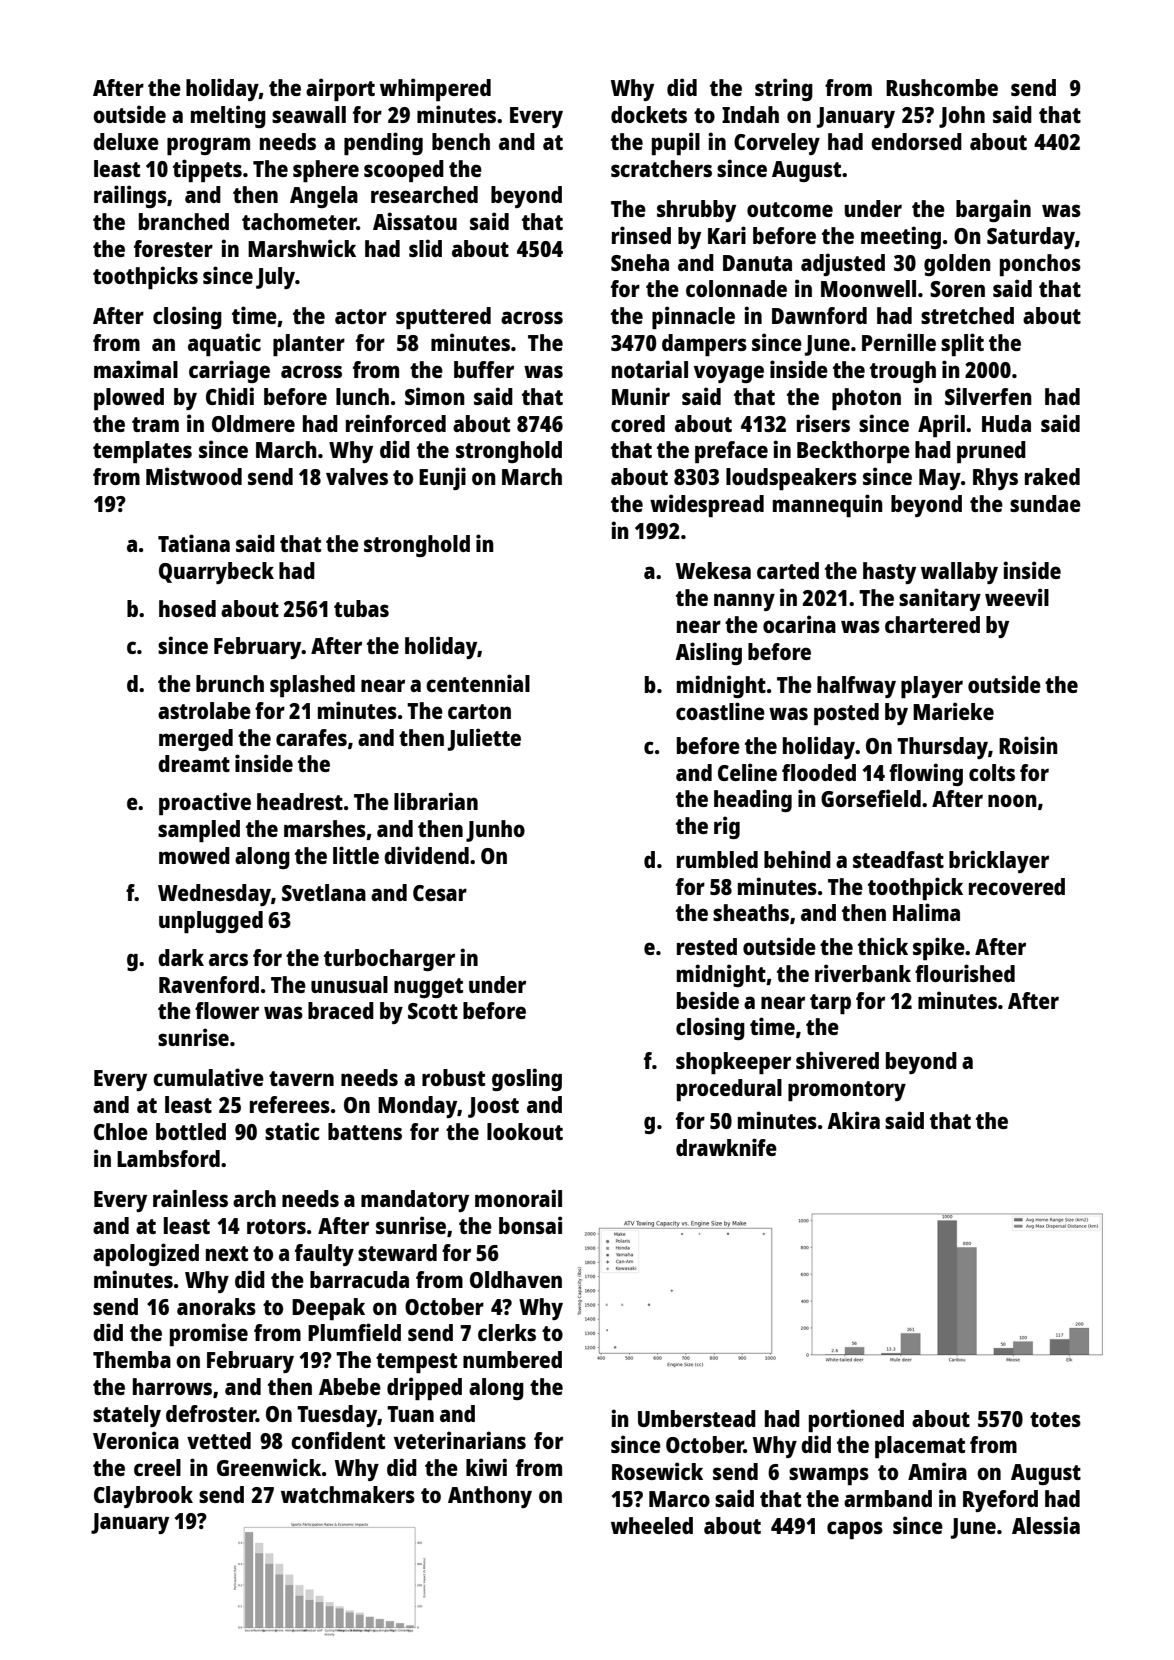 The height and width of the document is (1660, 1174). Describe the element at coordinates (708, 1000) in the document. I see `beside` at that location.
